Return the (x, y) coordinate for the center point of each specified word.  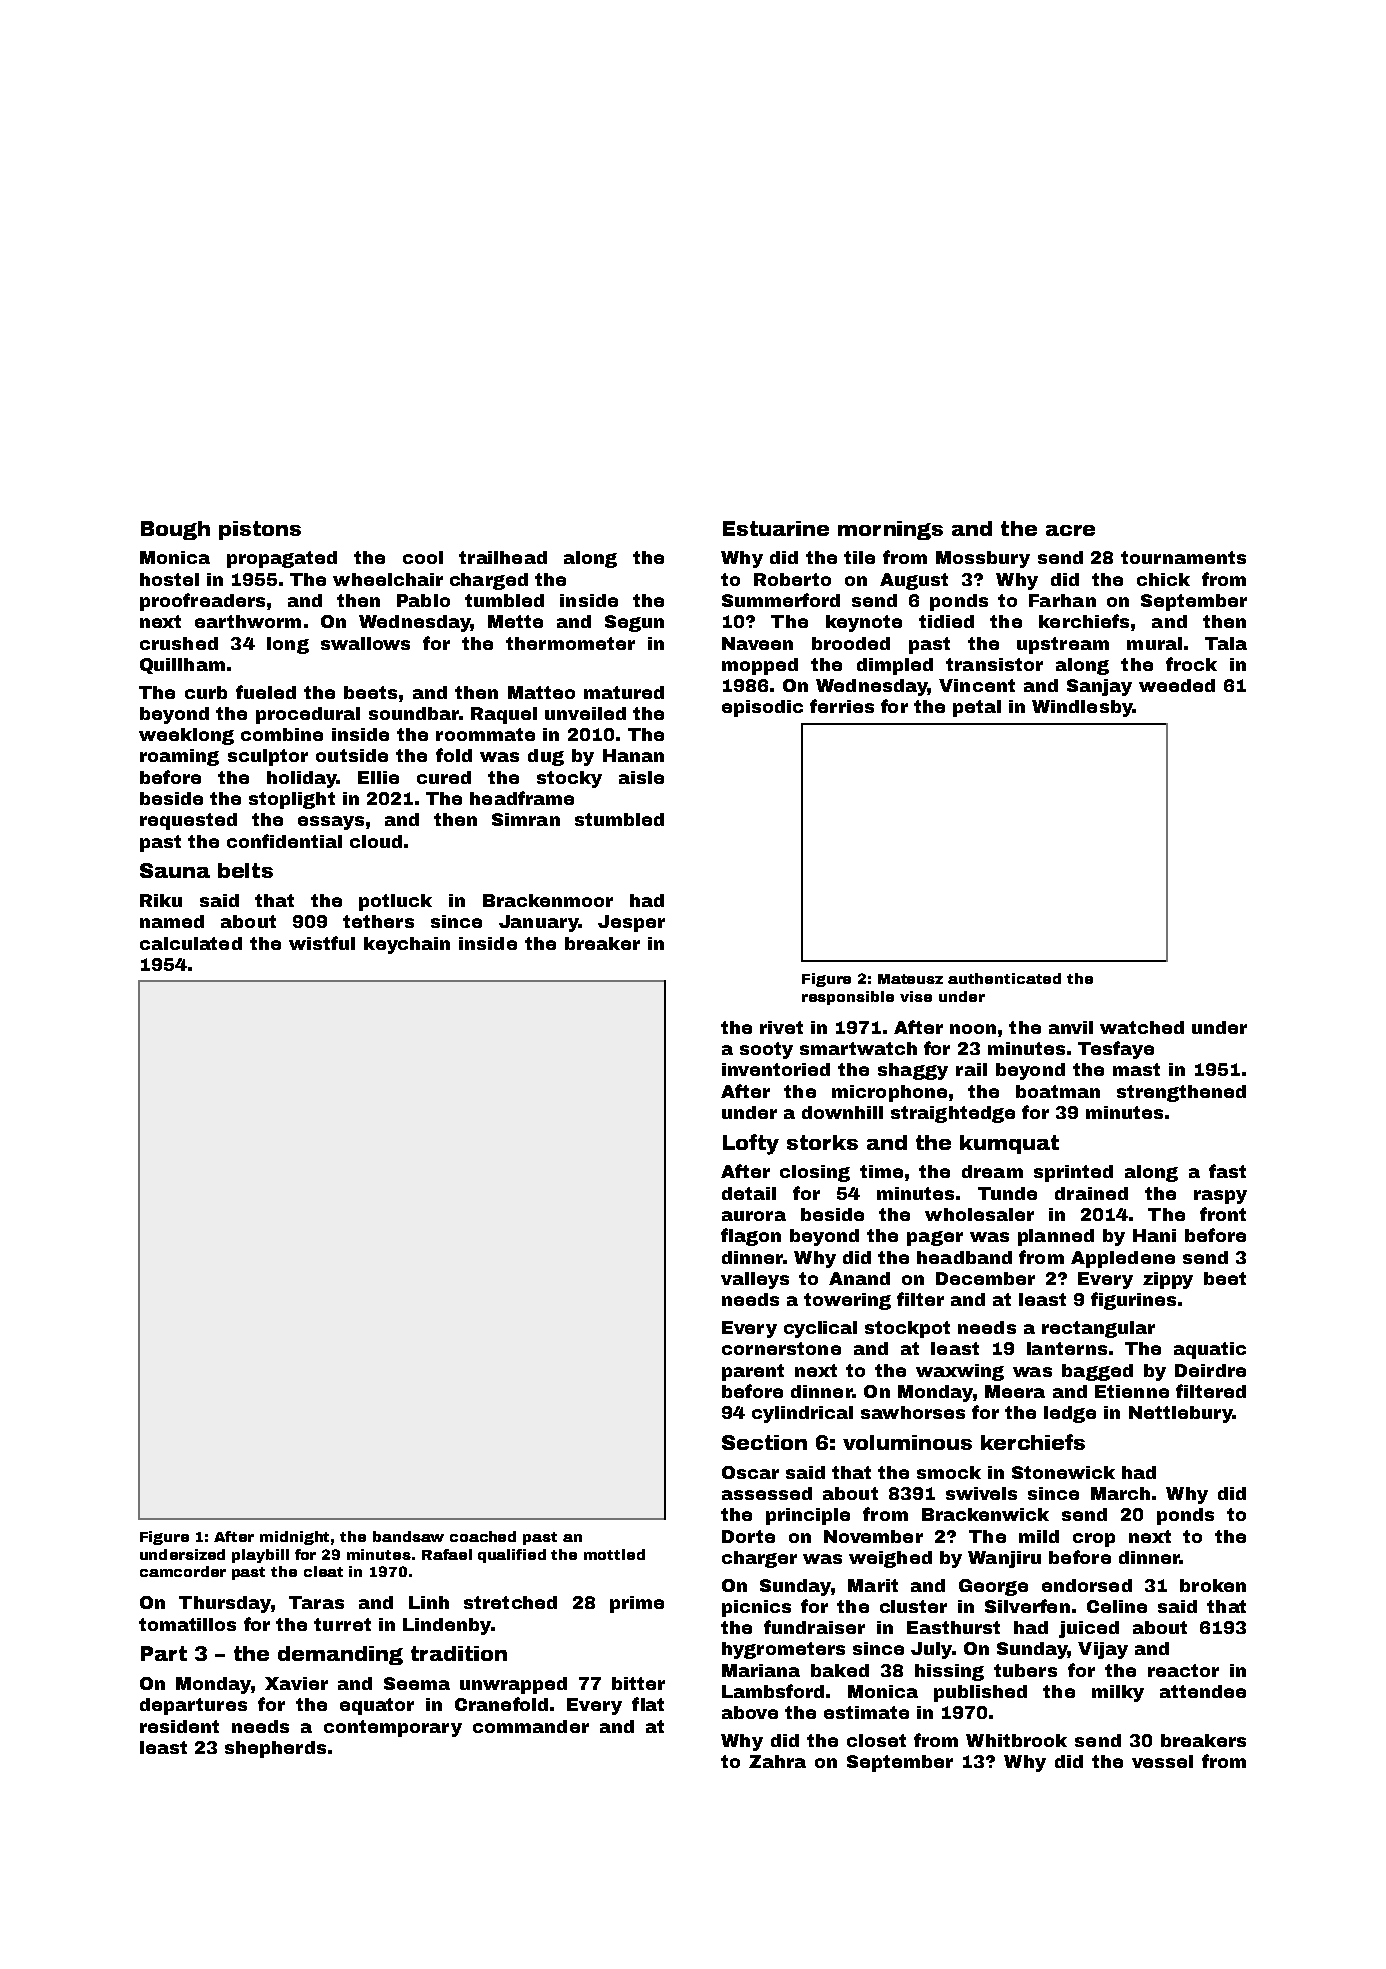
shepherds (275, 1749)
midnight (294, 1538)
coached (483, 1536)
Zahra (777, 1761)
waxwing (960, 1372)
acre (1070, 530)
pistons (260, 530)
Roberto (792, 579)
